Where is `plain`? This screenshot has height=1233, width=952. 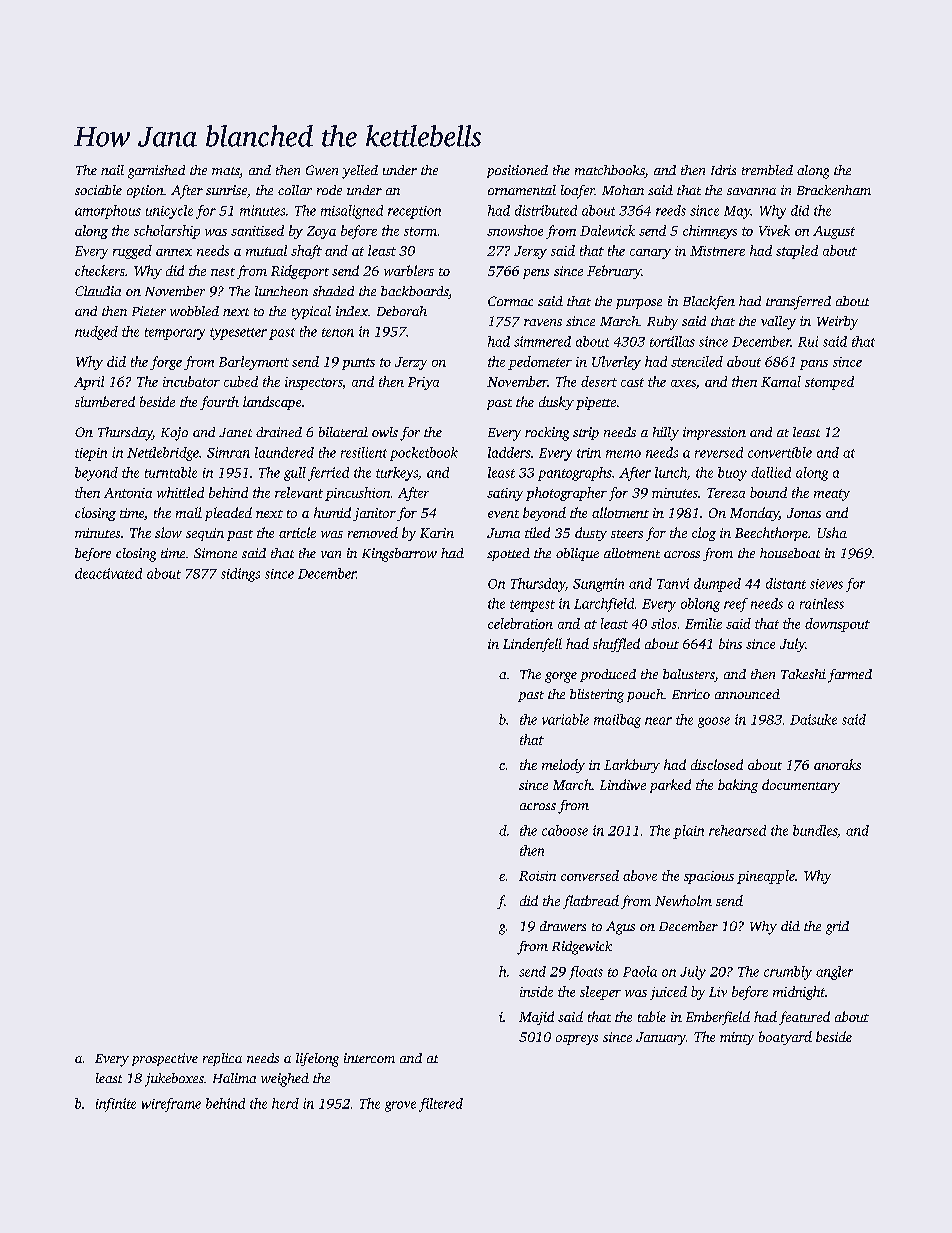 plain is located at coordinates (688, 832).
